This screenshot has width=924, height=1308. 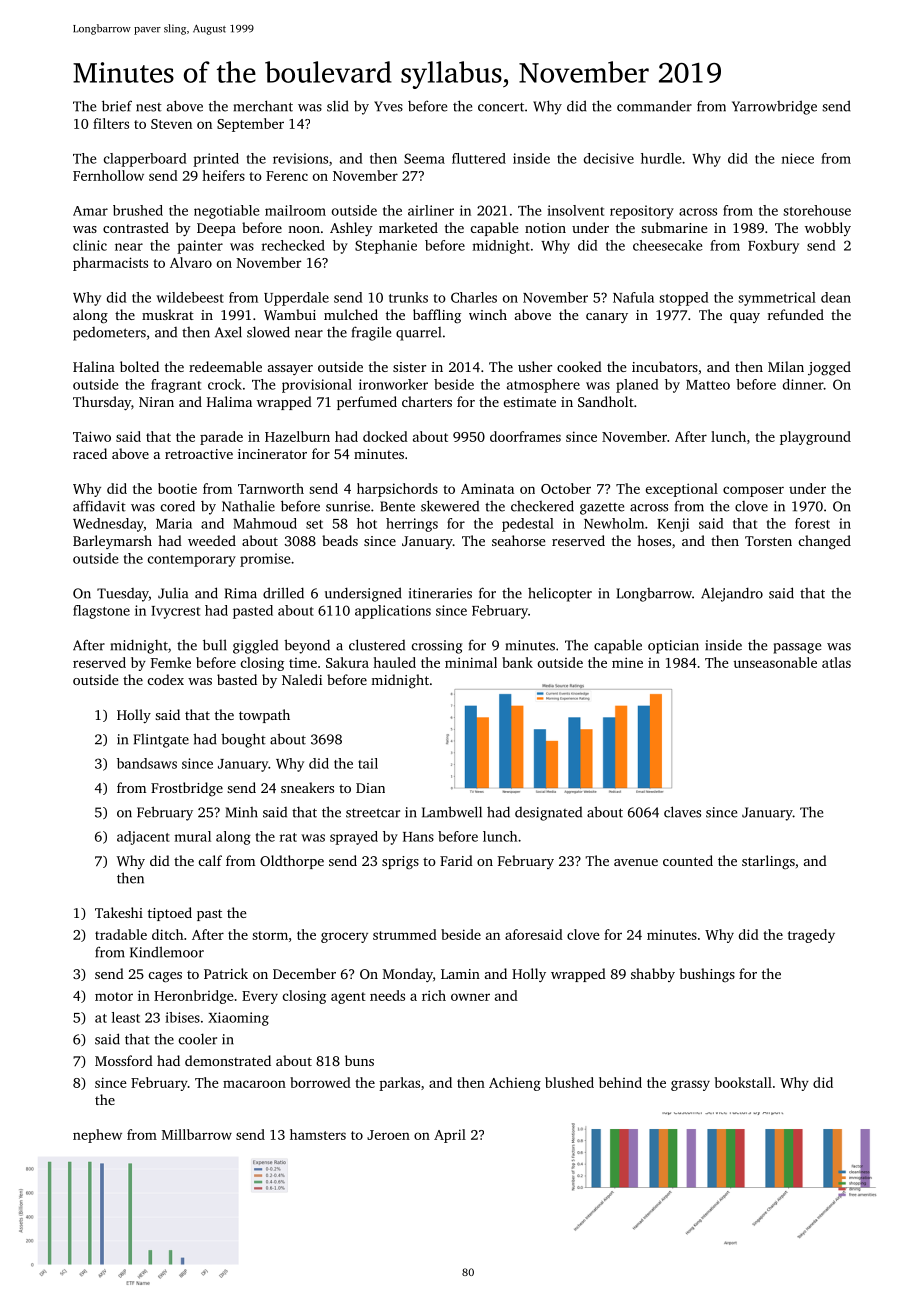 What do you see at coordinates (774, 107) in the screenshot?
I see `Yarrowbridge` at bounding box center [774, 107].
